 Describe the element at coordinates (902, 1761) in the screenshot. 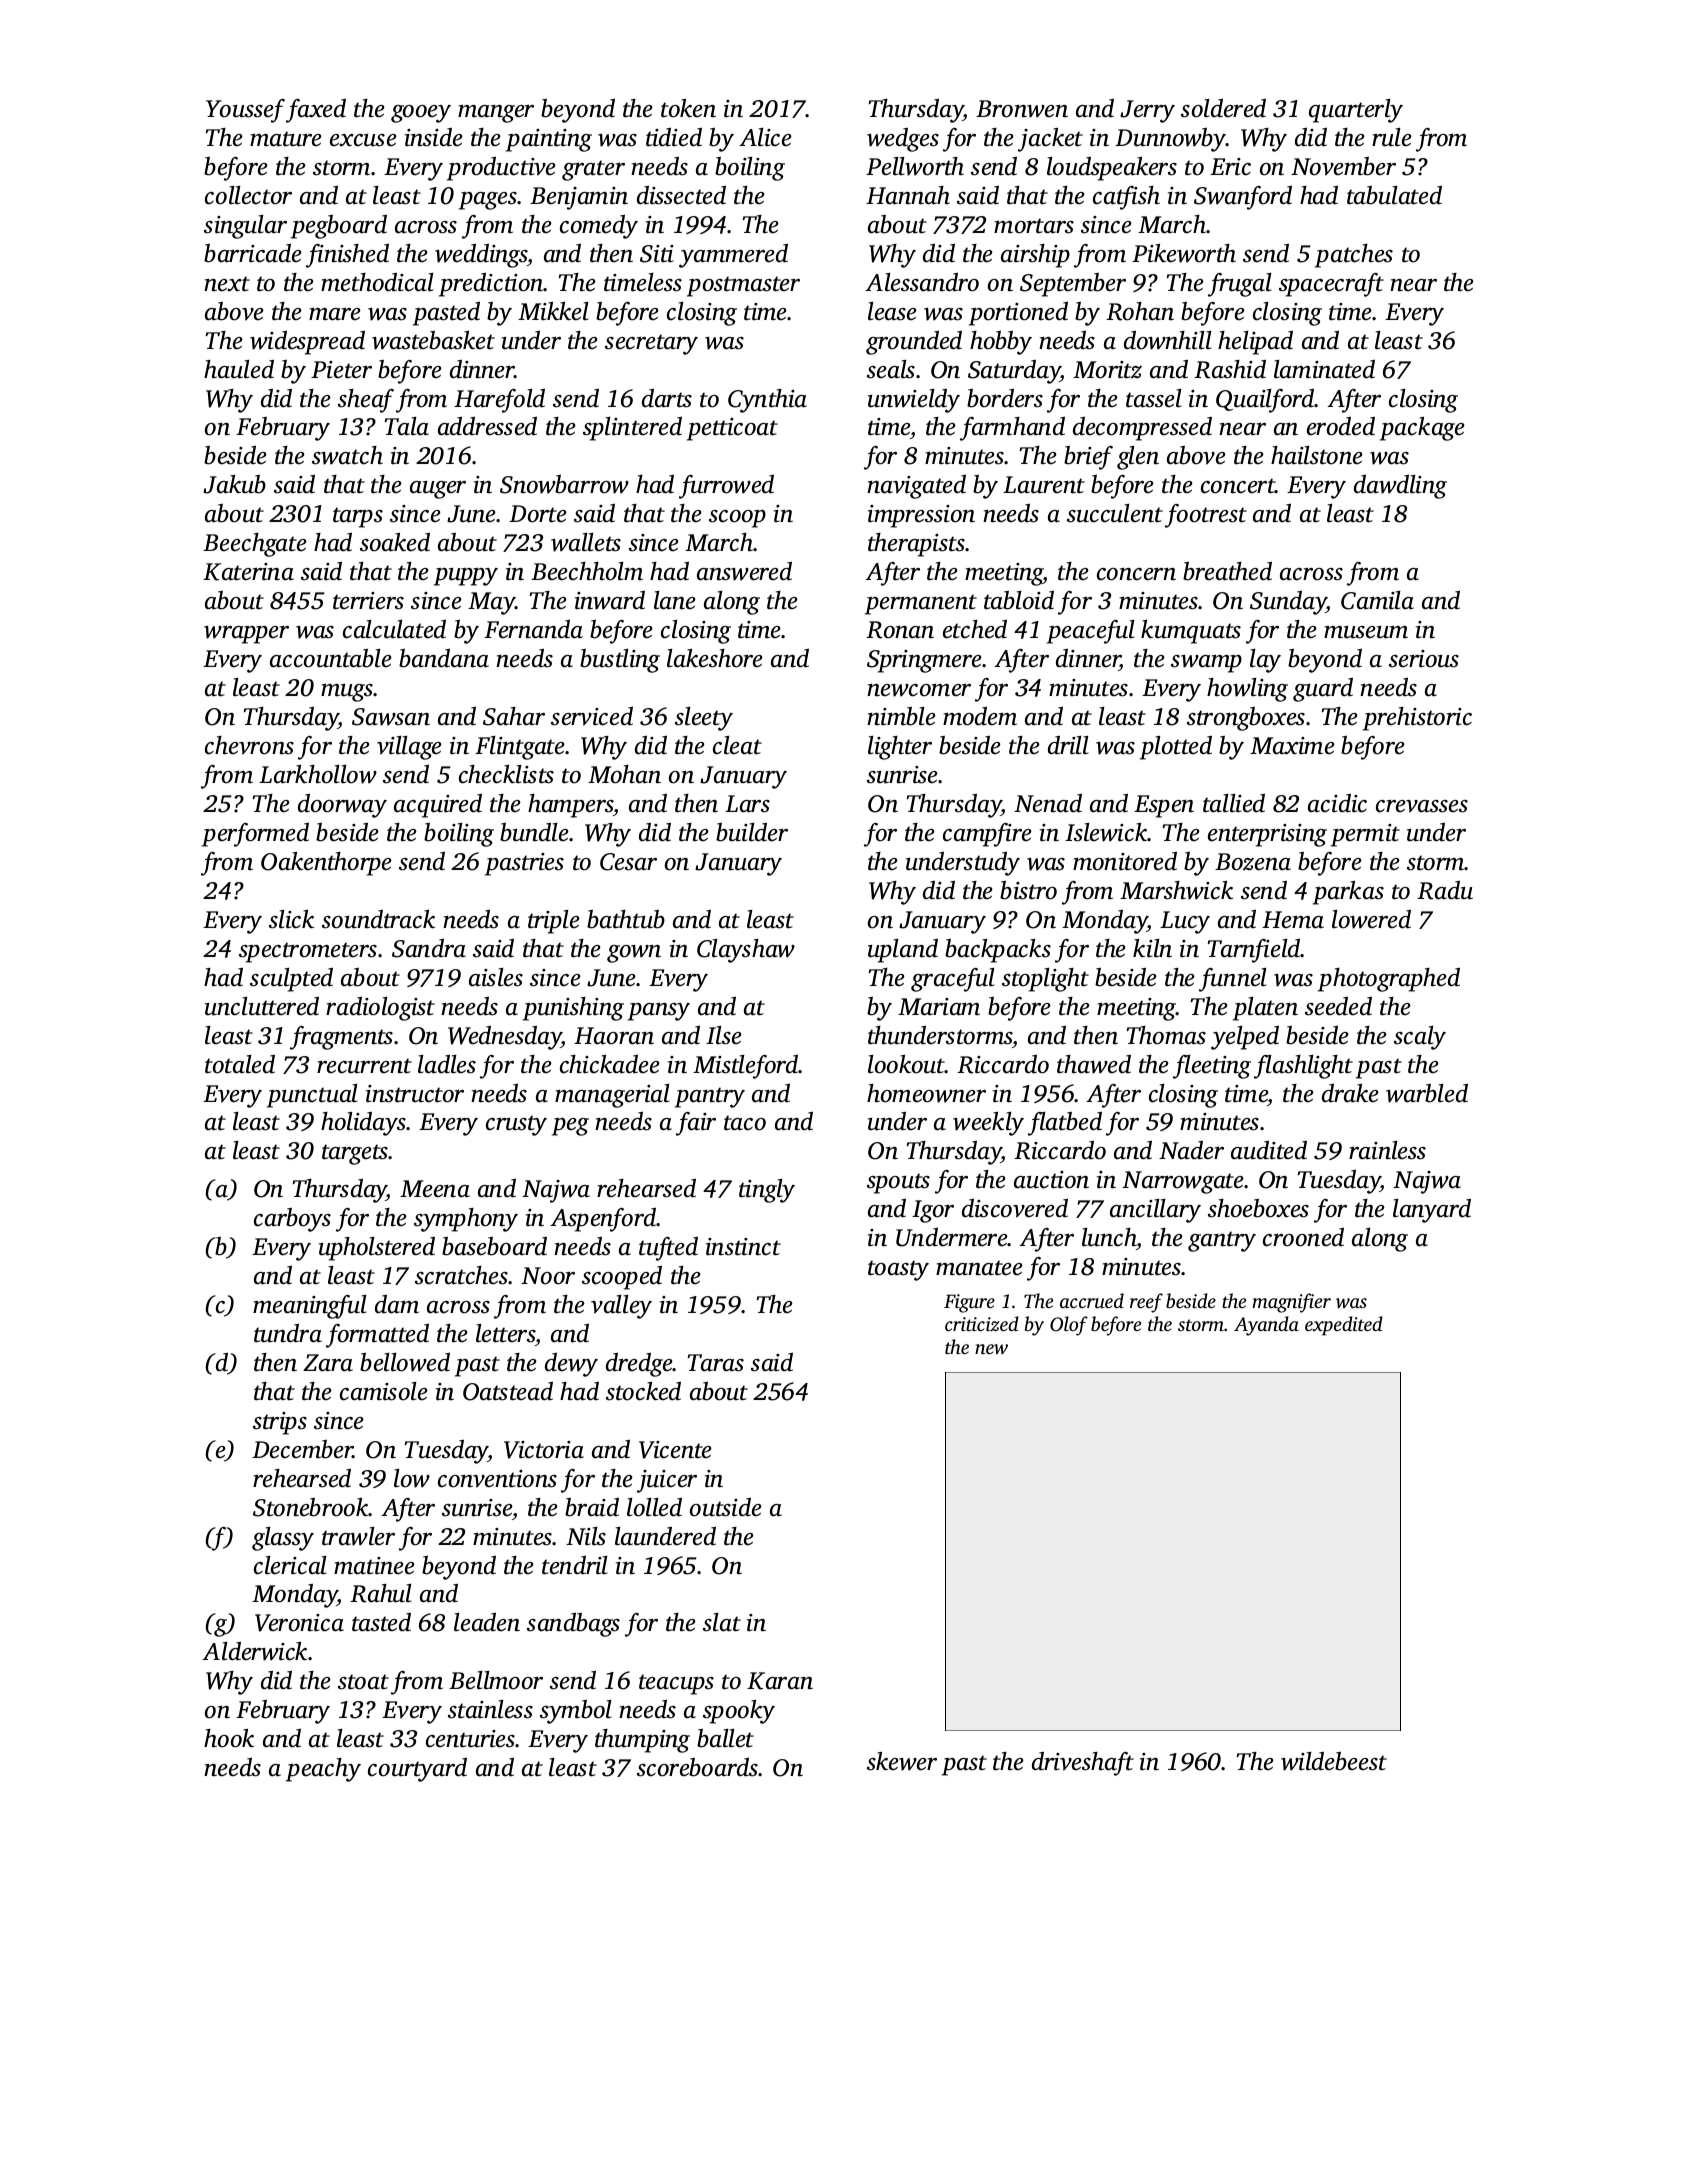

I see `skewer` at that location.
